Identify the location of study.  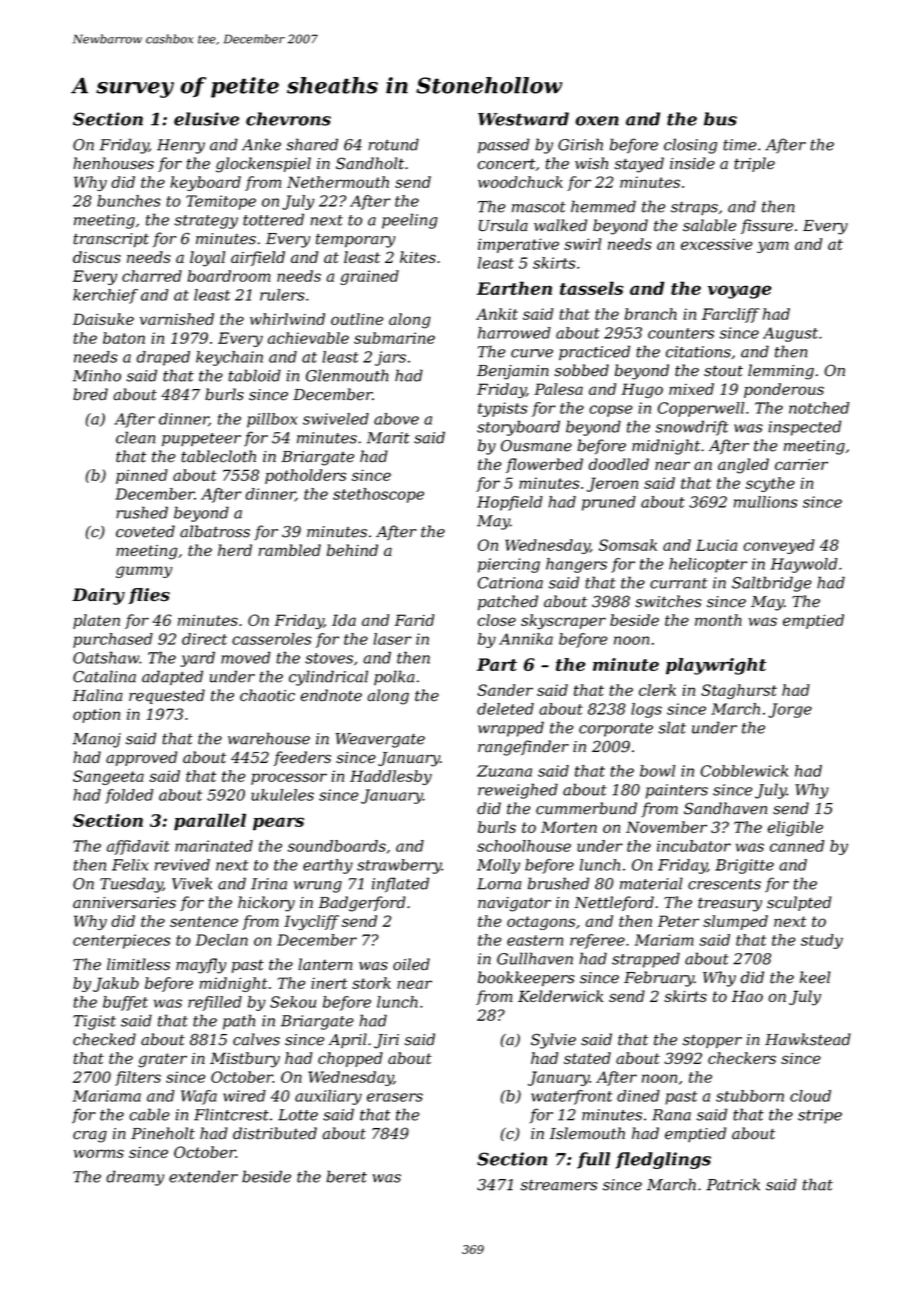
(822, 941).
